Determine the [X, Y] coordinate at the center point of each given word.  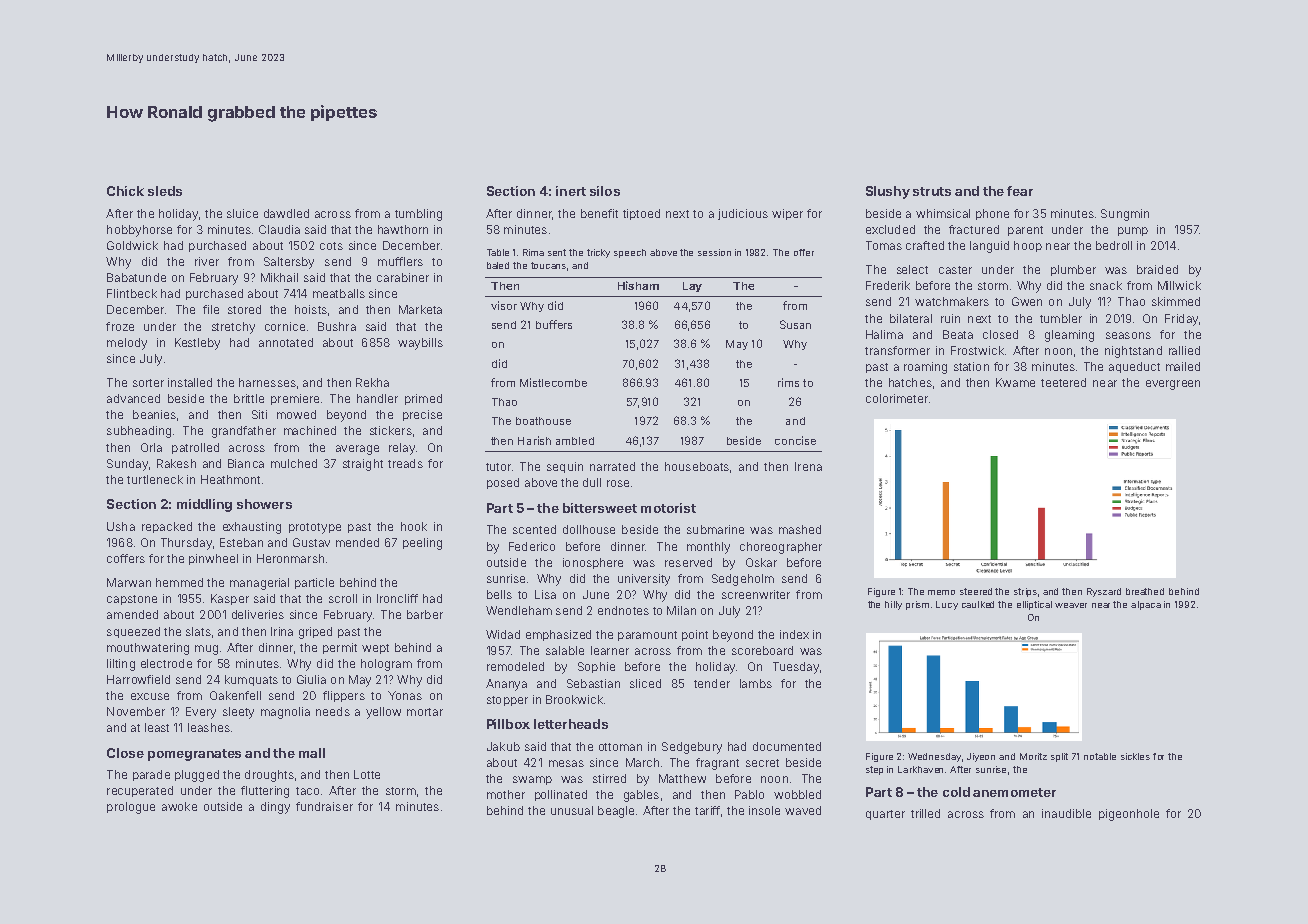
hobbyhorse [139, 231]
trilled [925, 813]
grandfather [244, 432]
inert [571, 191]
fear [1020, 191]
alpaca [1146, 605]
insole [764, 810]
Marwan [129, 582]
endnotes [623, 610]
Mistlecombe [553, 382]
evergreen [1173, 385]
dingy [275, 808]
